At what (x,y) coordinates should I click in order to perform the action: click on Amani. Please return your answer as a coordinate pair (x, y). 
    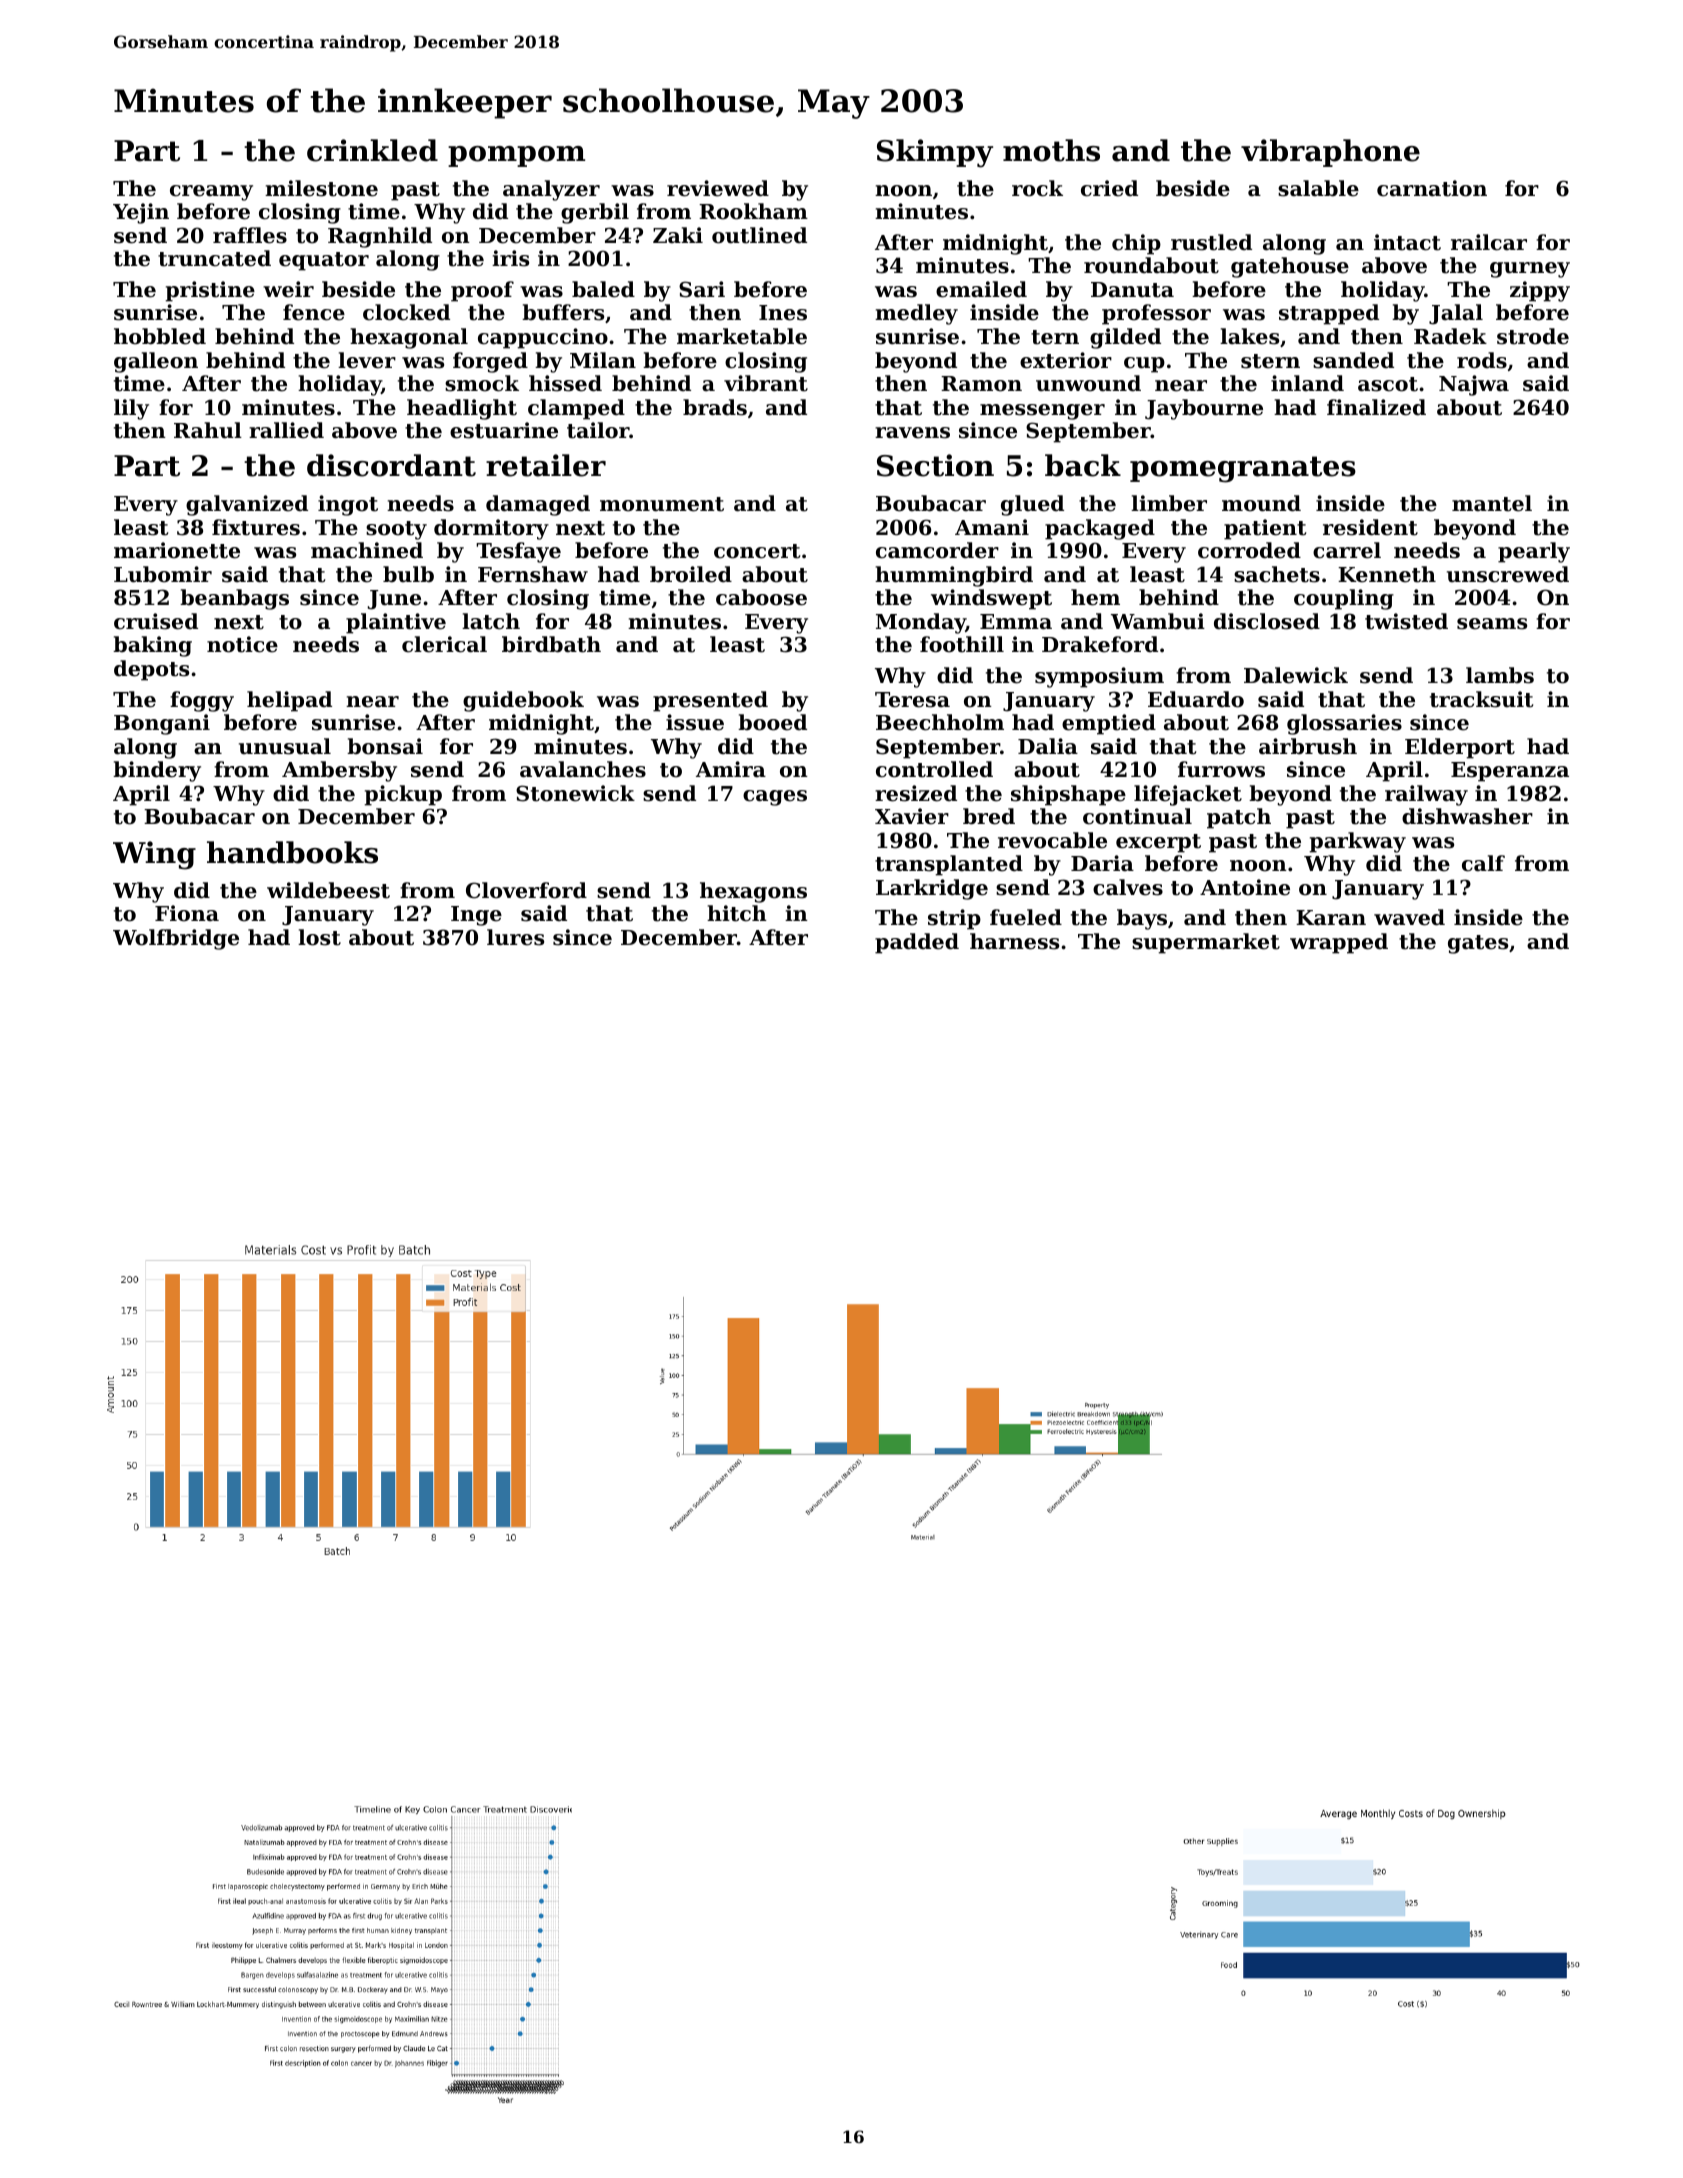
    Looking at the image, I should click on (992, 527).
